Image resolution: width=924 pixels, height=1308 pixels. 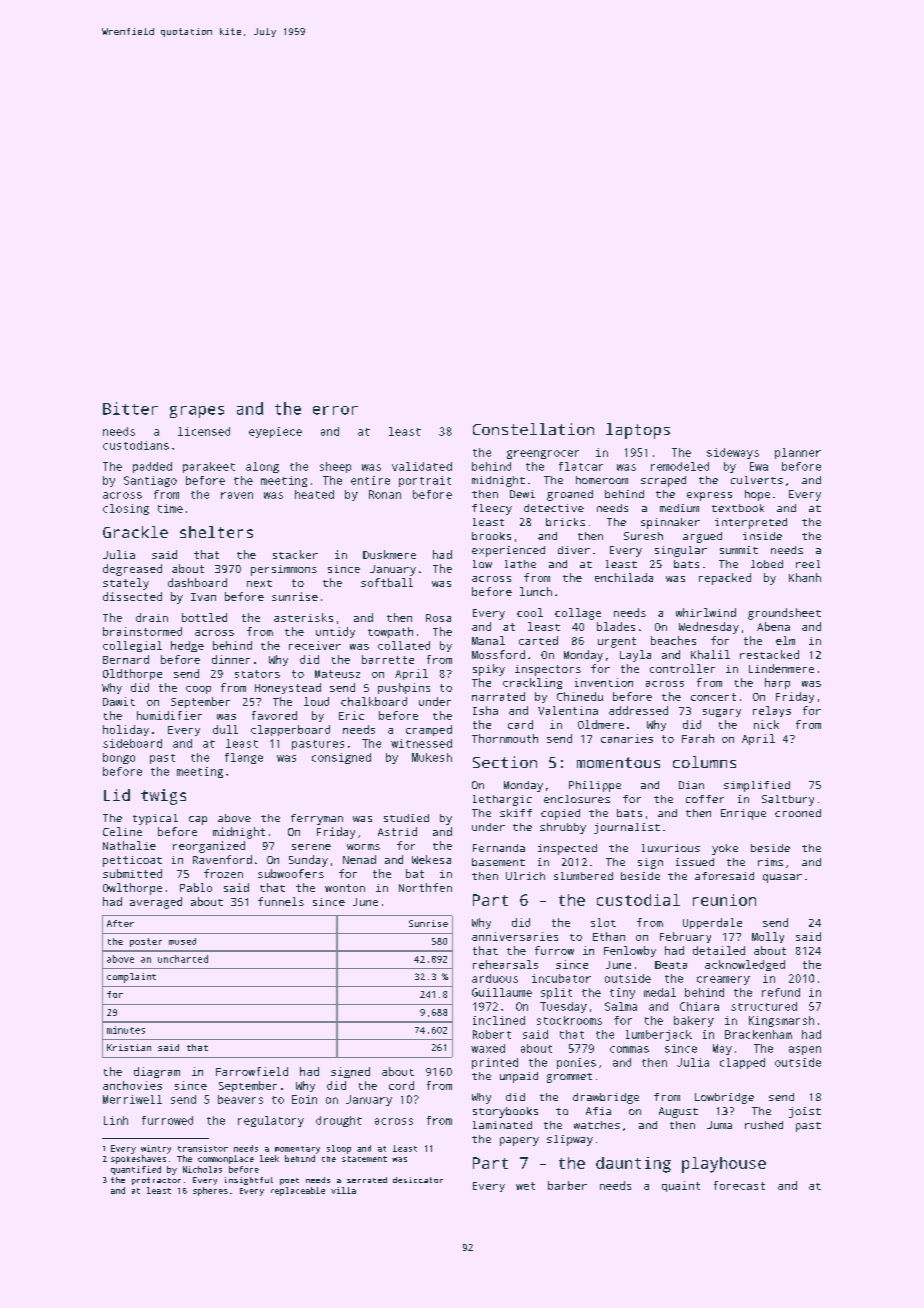 What do you see at coordinates (766, 724) in the document?
I see `nick` at bounding box center [766, 724].
